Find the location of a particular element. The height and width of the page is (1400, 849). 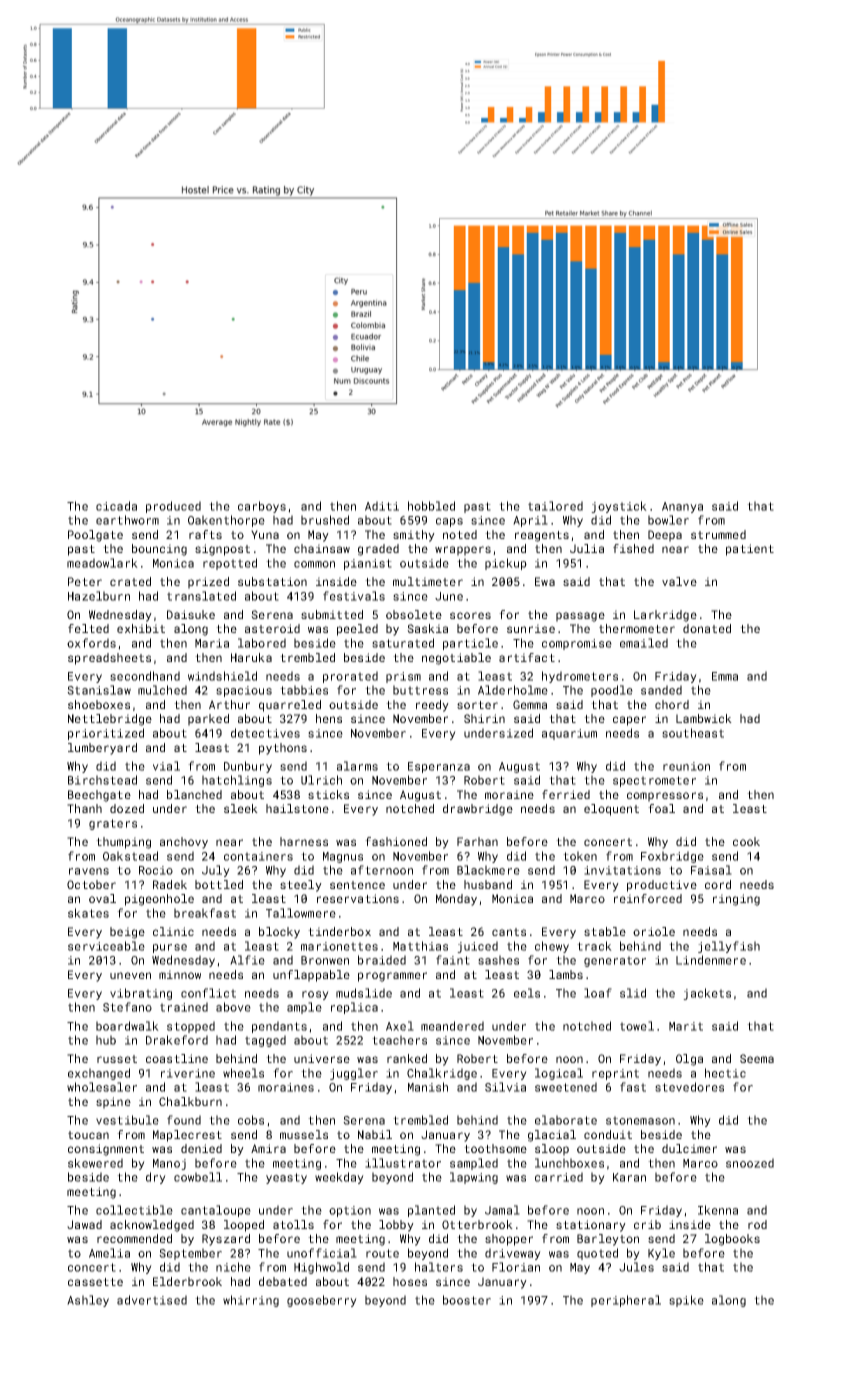

serviceable is located at coordinates (106, 946).
